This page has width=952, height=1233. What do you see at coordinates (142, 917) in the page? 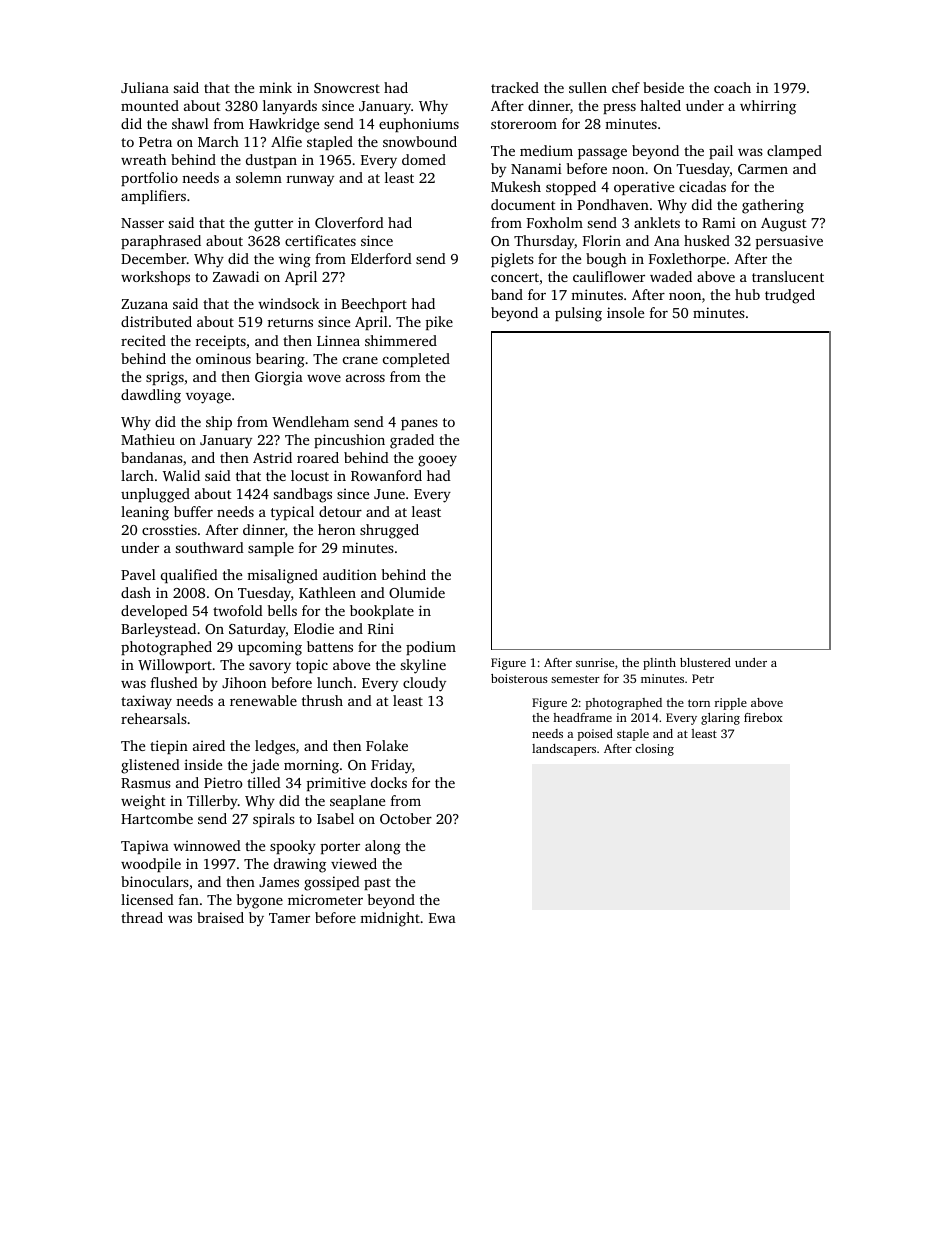
I see `thread` at bounding box center [142, 917].
